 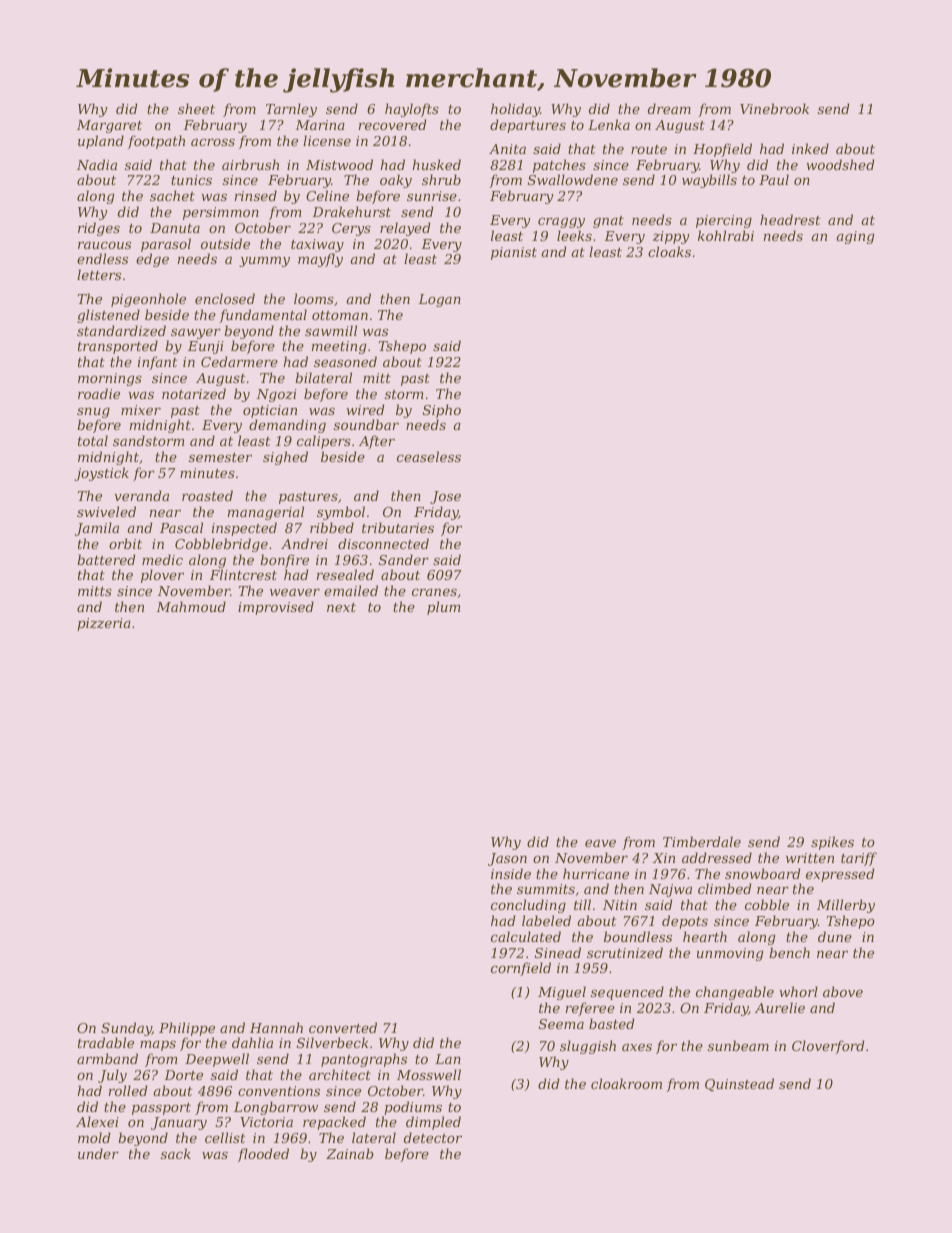 I want to click on Lenka, so click(x=609, y=124).
